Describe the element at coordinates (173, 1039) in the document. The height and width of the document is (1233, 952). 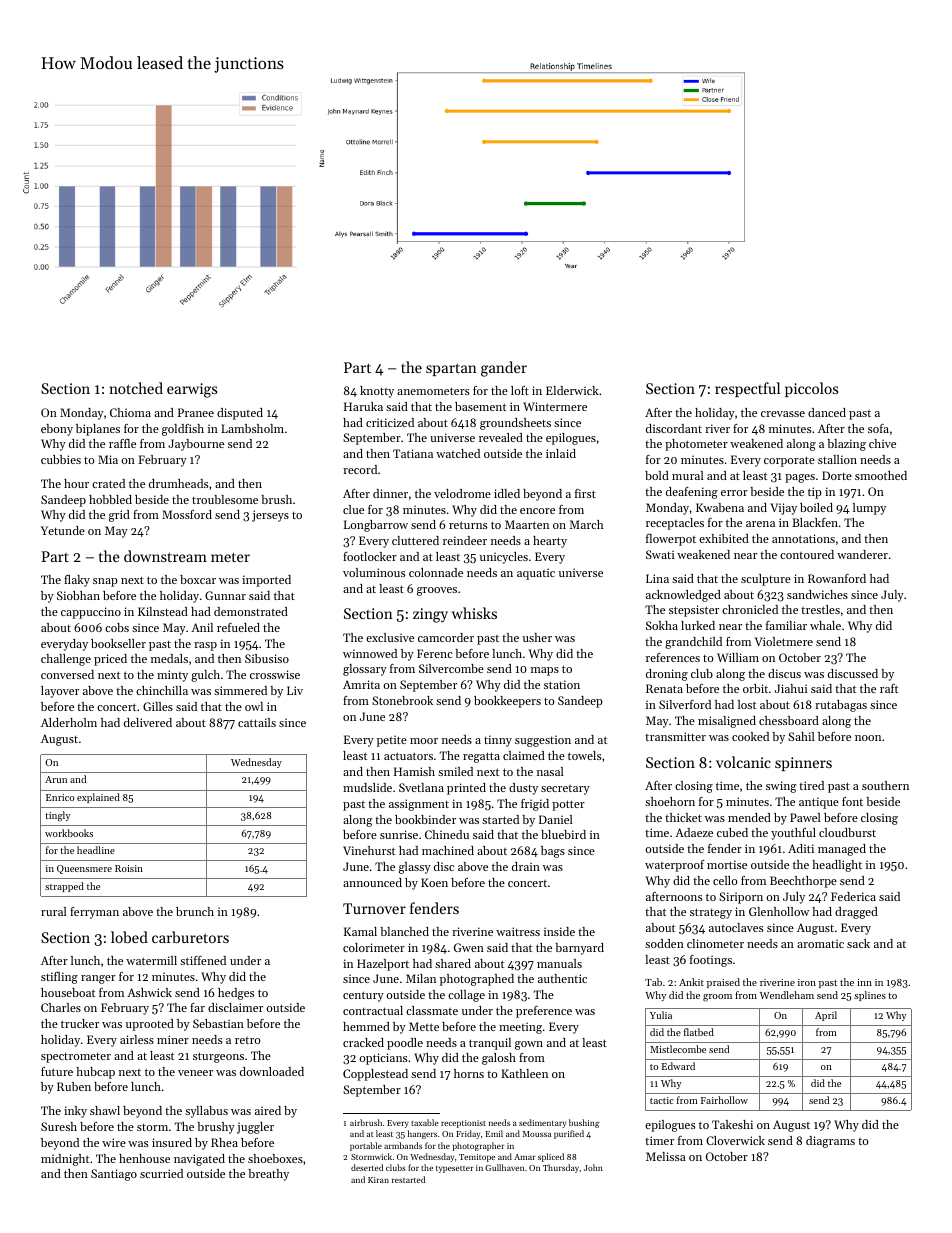
I see `miner` at that location.
